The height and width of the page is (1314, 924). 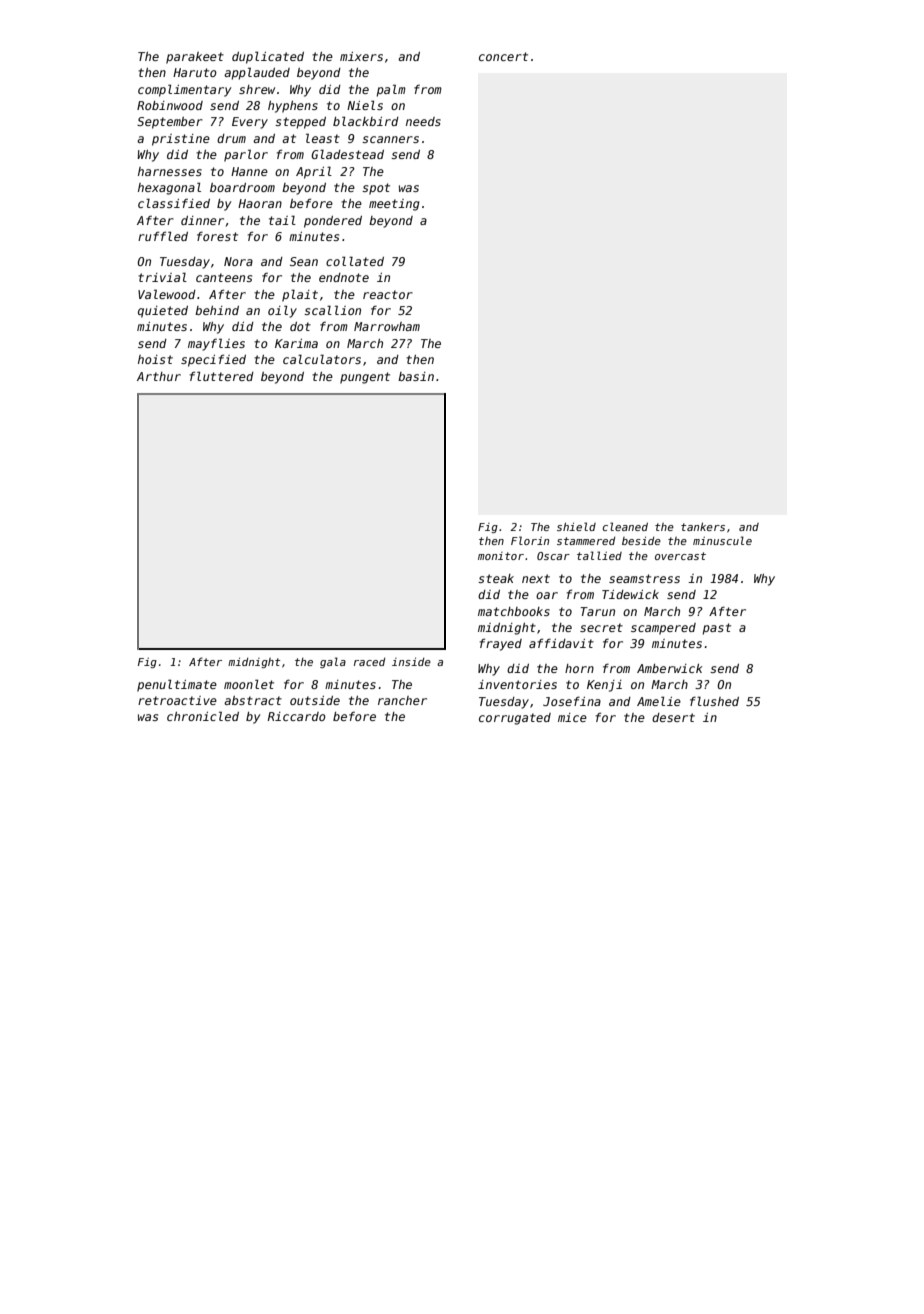 What do you see at coordinates (282, 220) in the page?
I see `tail` at bounding box center [282, 220].
